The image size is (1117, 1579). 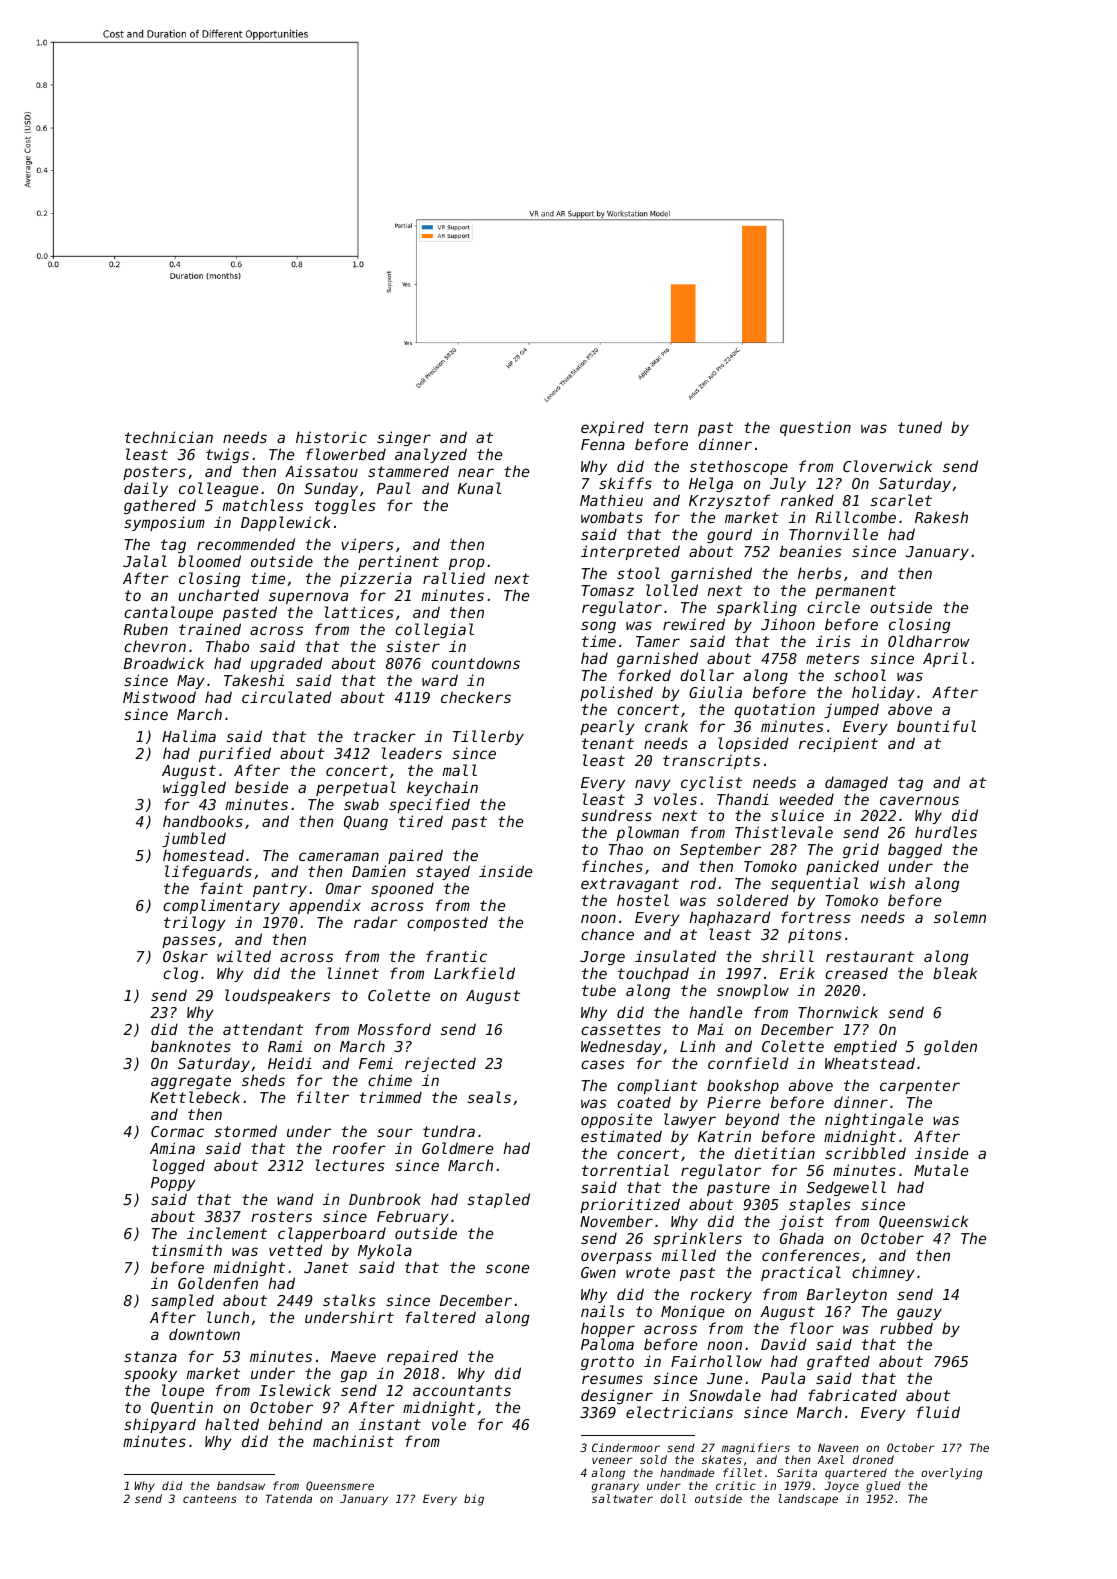 What do you see at coordinates (941, 1170) in the screenshot?
I see `Mutale` at bounding box center [941, 1170].
